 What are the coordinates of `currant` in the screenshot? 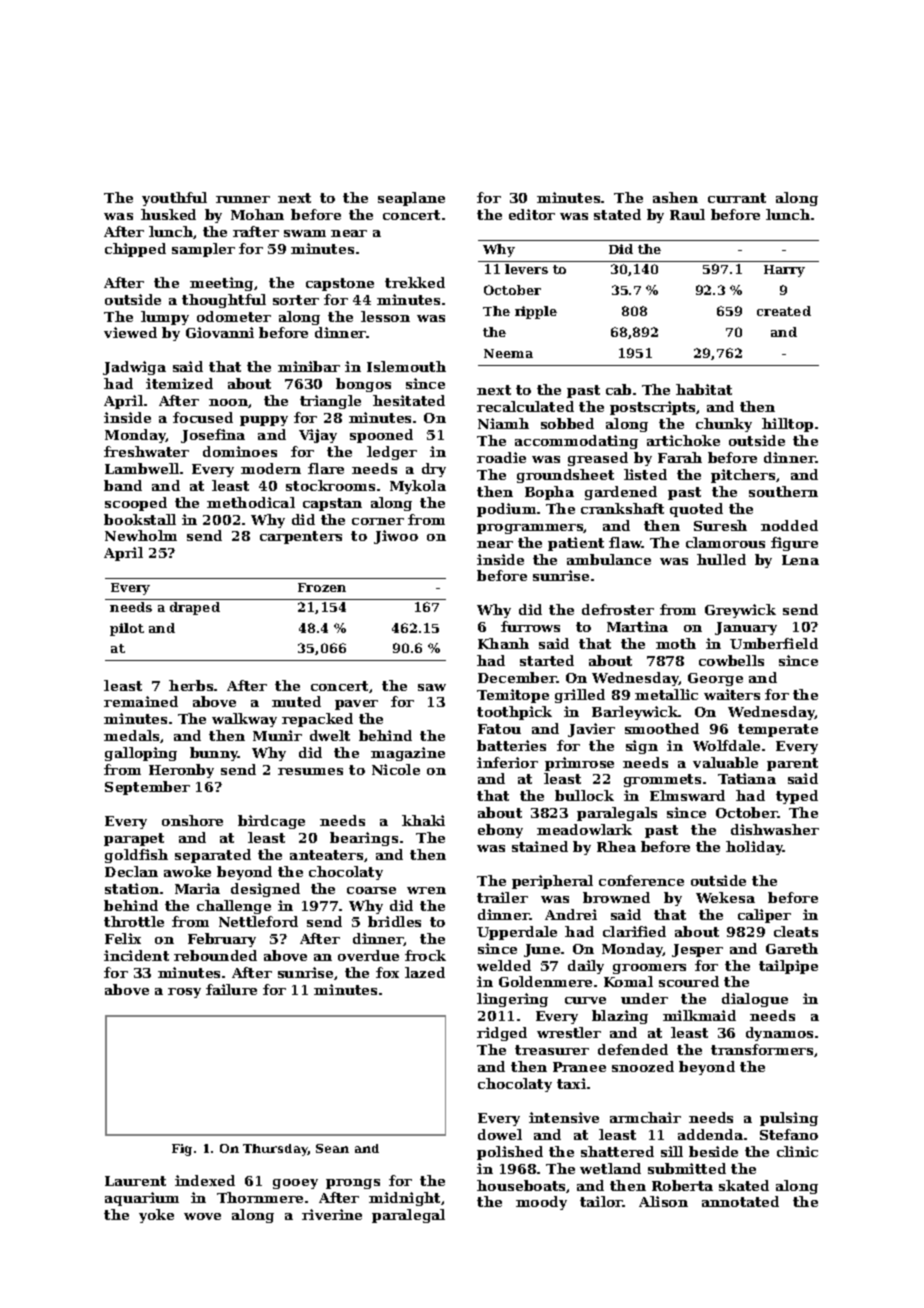 It's located at (737, 198).
